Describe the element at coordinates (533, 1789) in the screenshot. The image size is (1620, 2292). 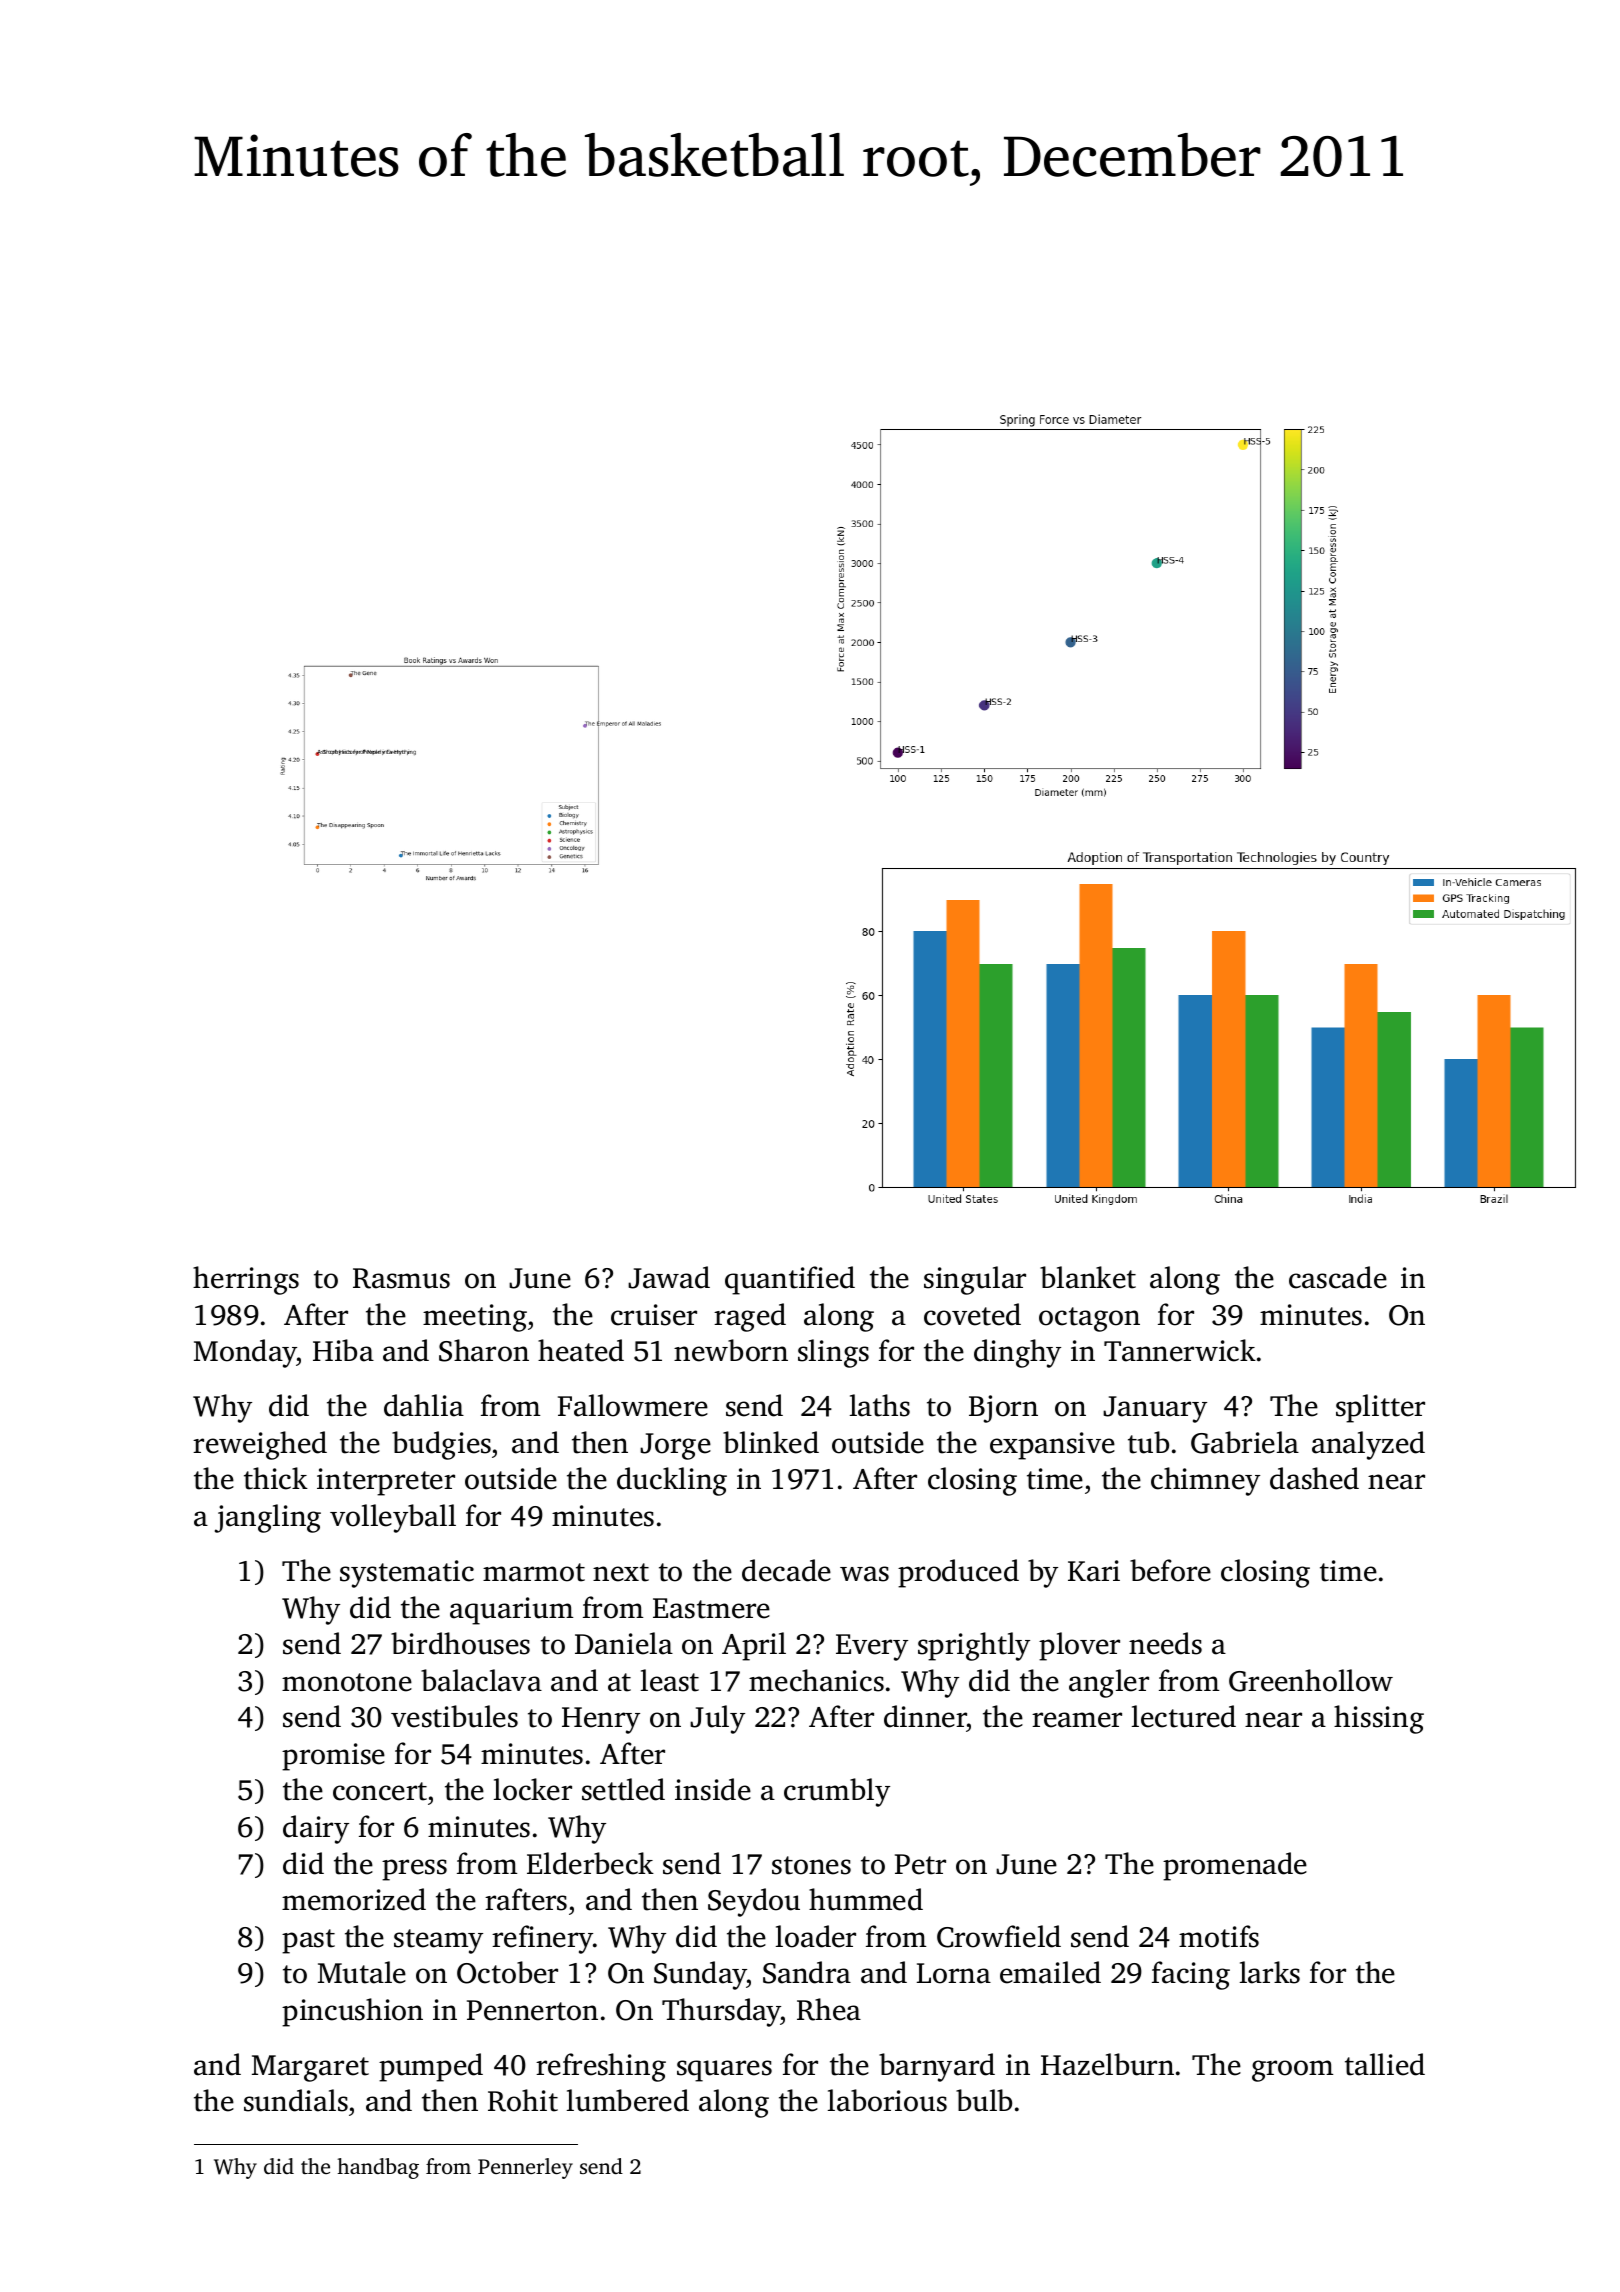
I see `locker` at that location.
